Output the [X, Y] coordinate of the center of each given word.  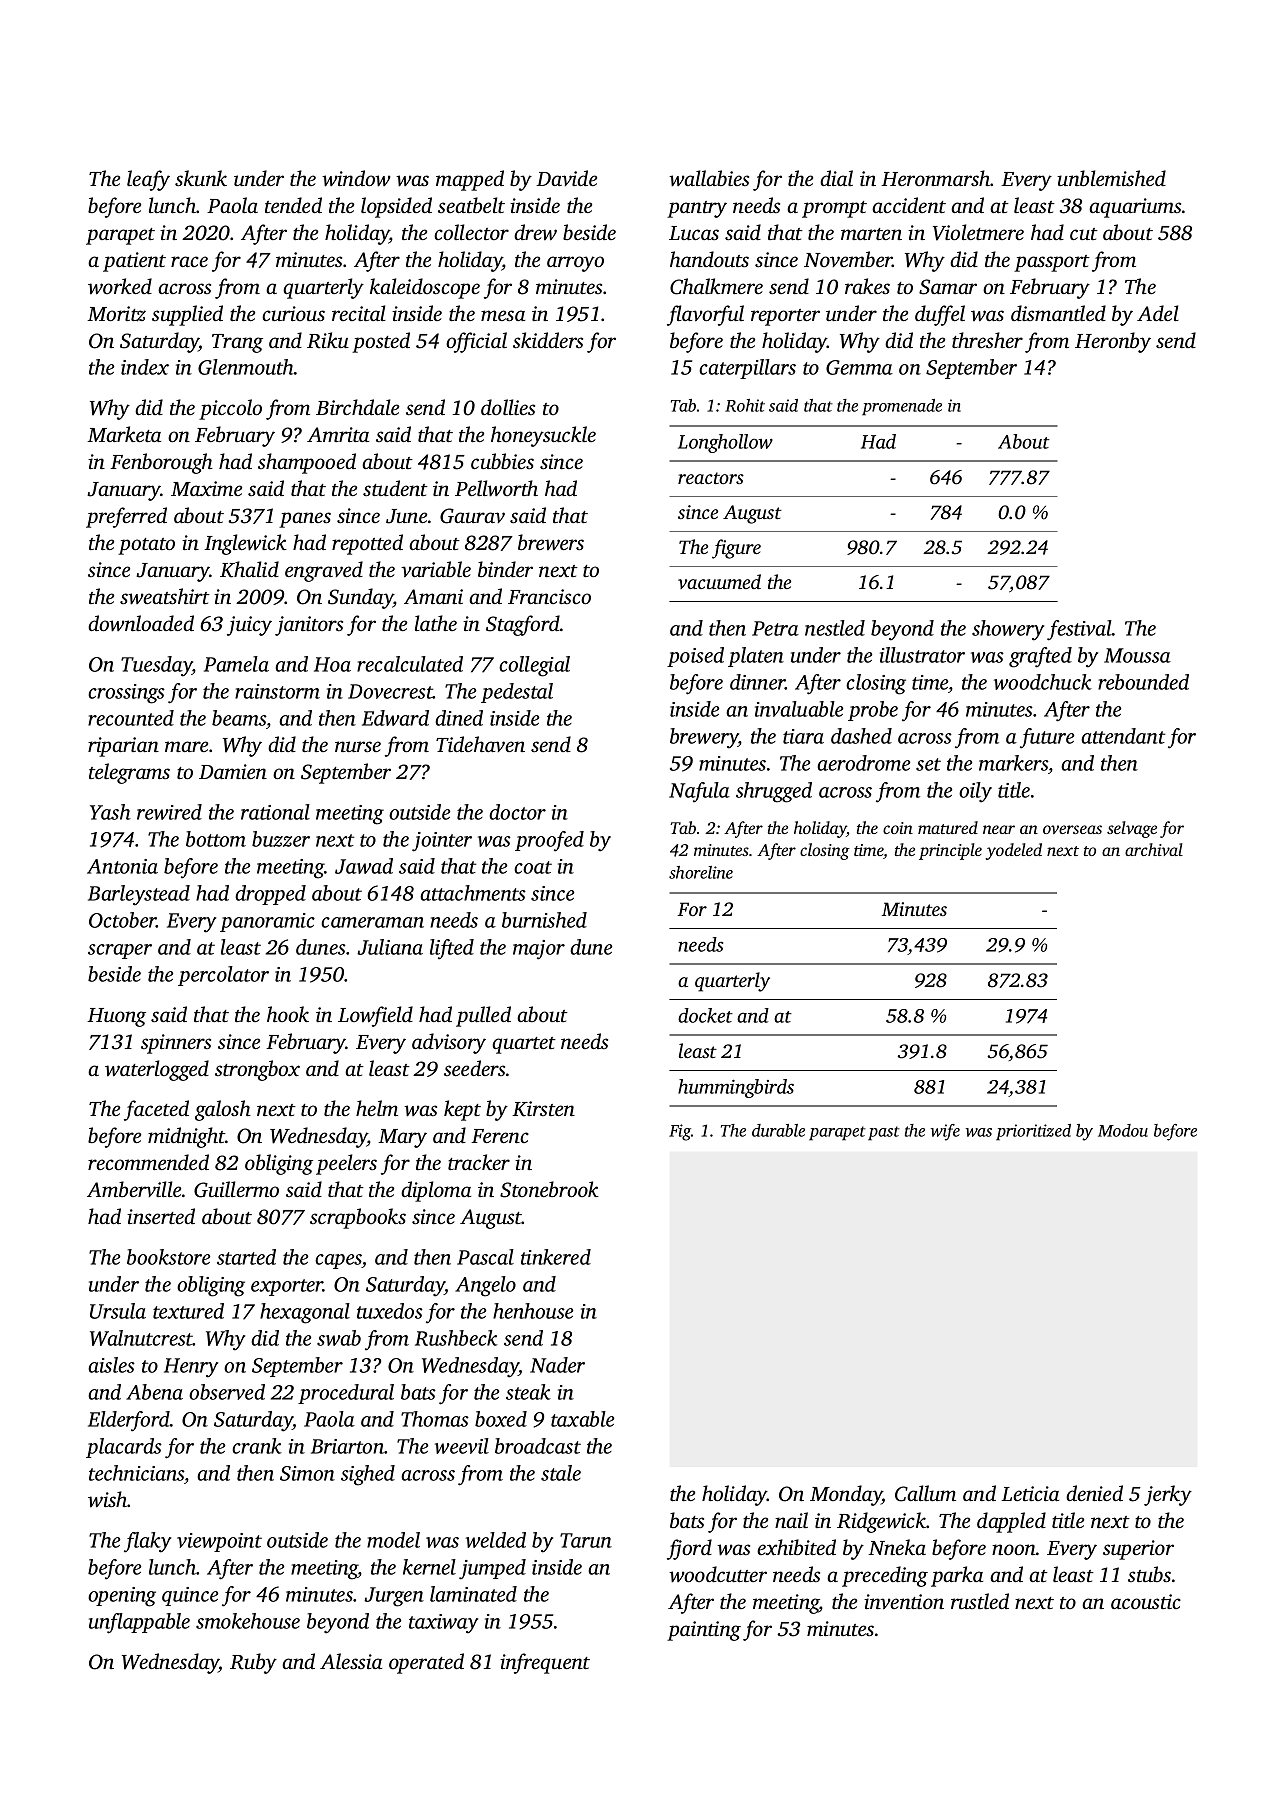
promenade [902, 407]
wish [108, 1499]
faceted [156, 1110]
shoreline [701, 872]
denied [1094, 1493]
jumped [492, 1569]
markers [1013, 763]
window [356, 178]
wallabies [709, 178]
